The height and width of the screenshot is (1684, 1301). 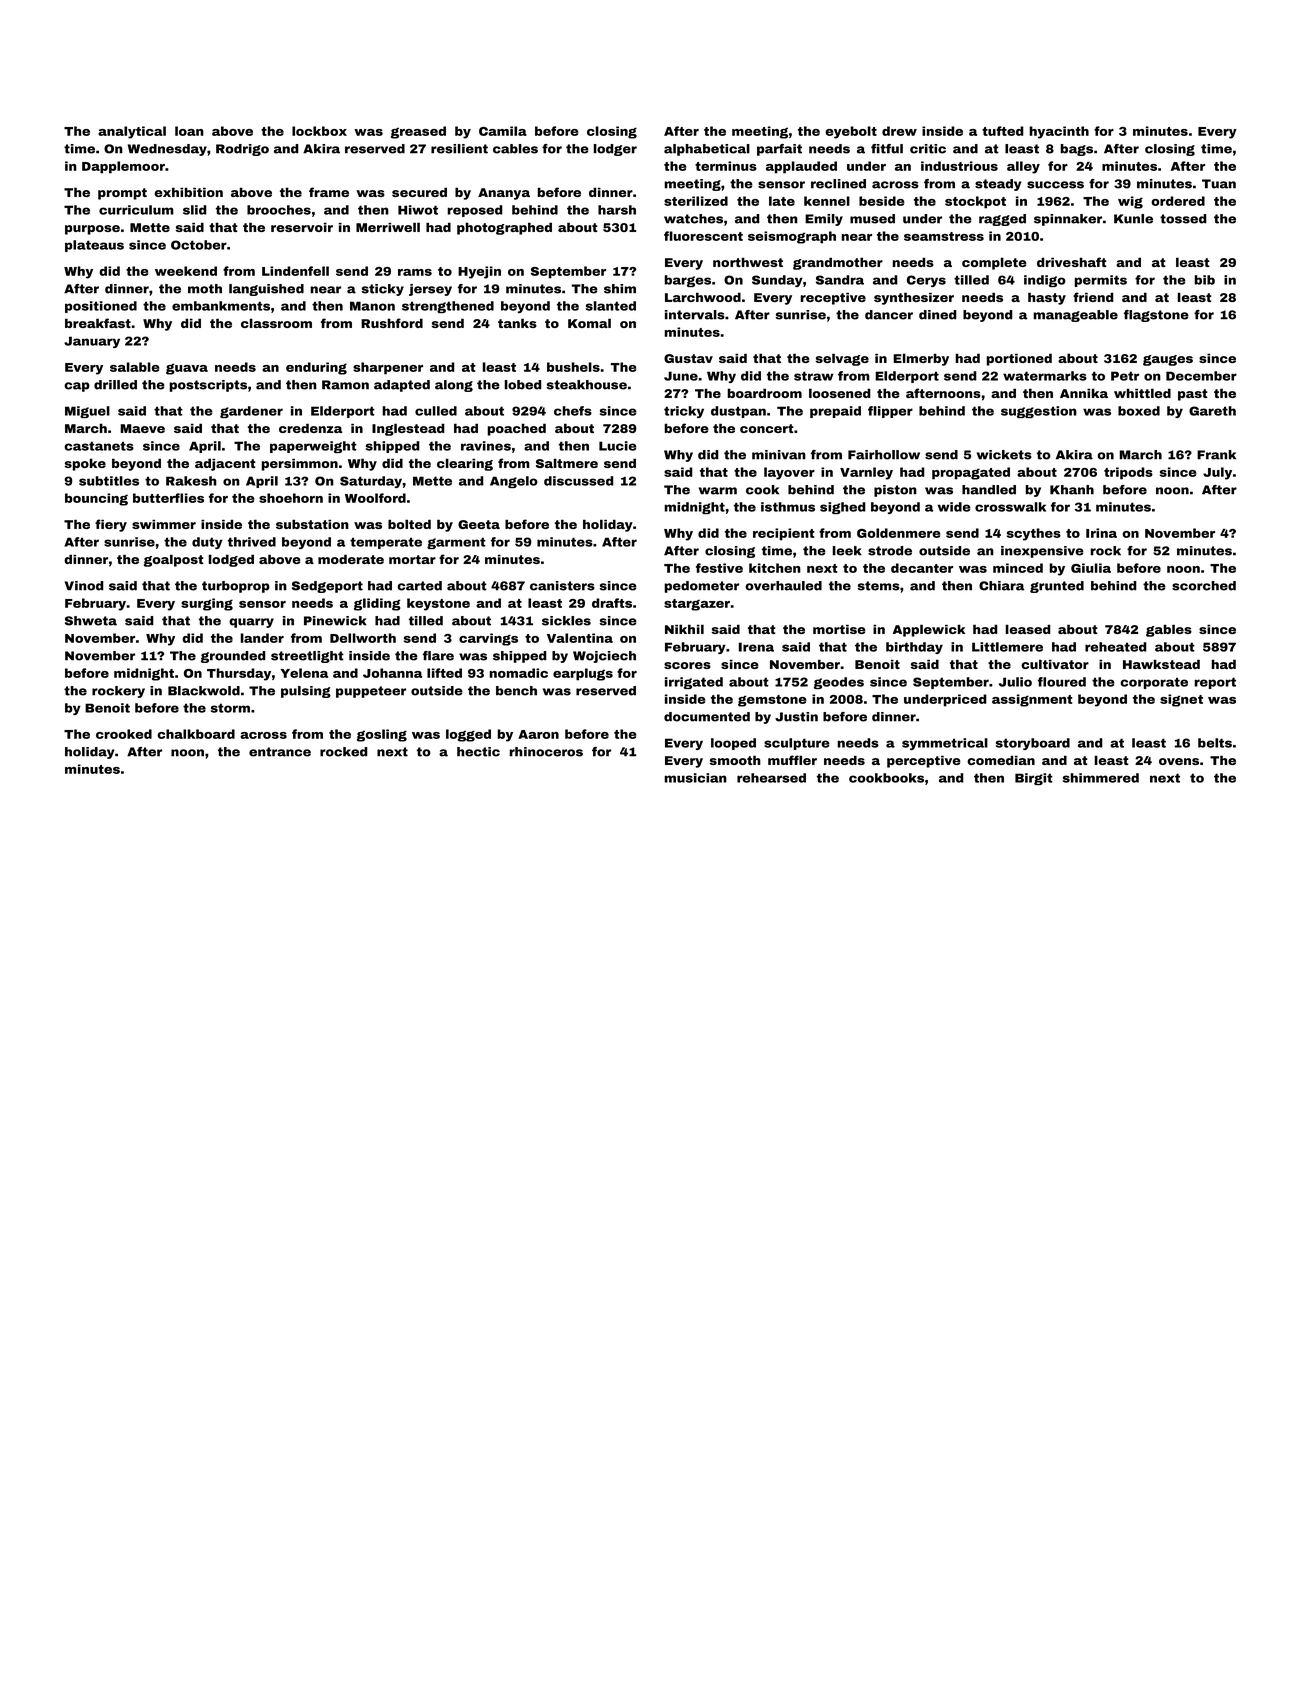 I want to click on prompt, so click(x=122, y=194).
